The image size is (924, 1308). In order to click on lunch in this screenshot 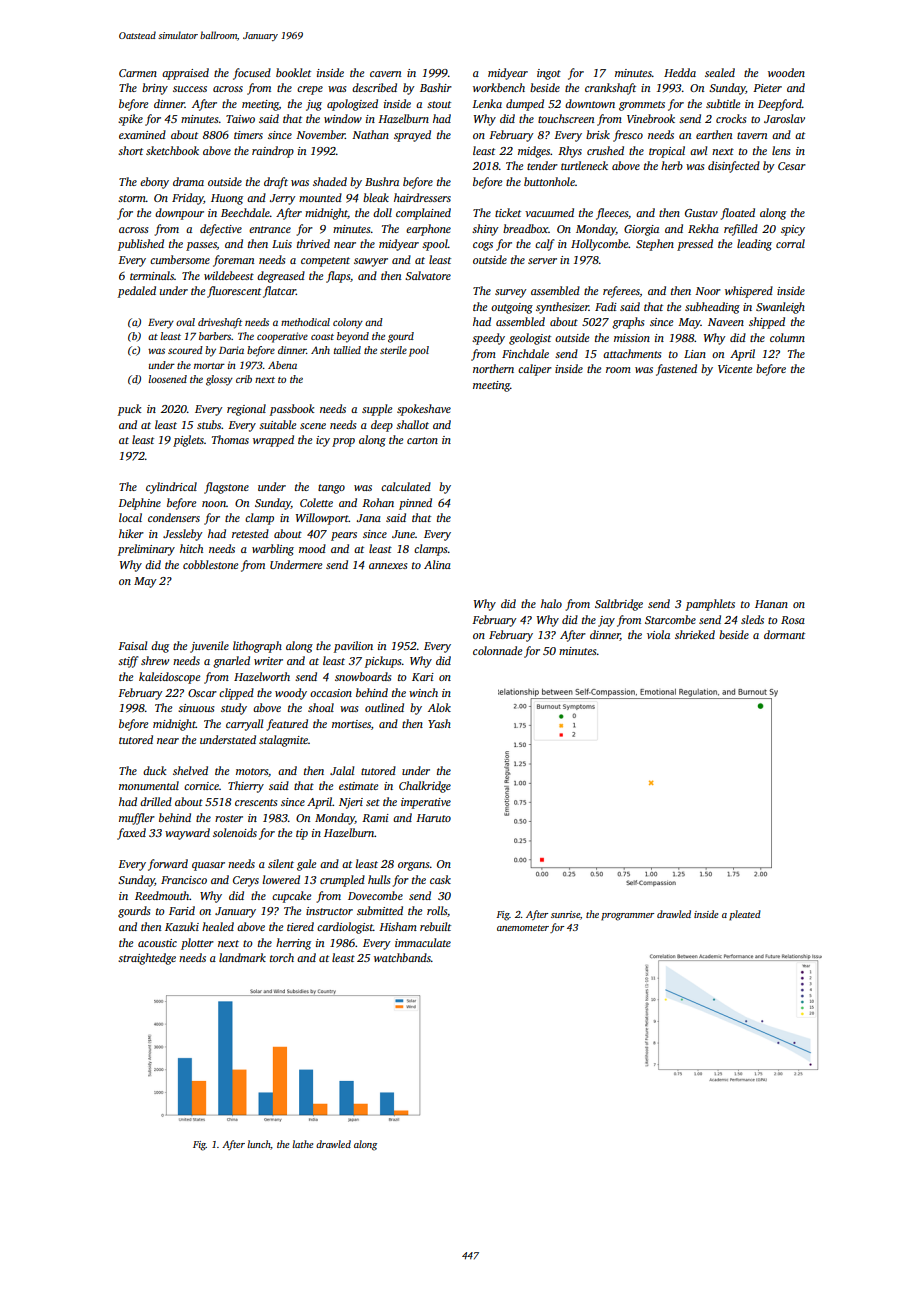, I will do `click(259, 1145)`.
